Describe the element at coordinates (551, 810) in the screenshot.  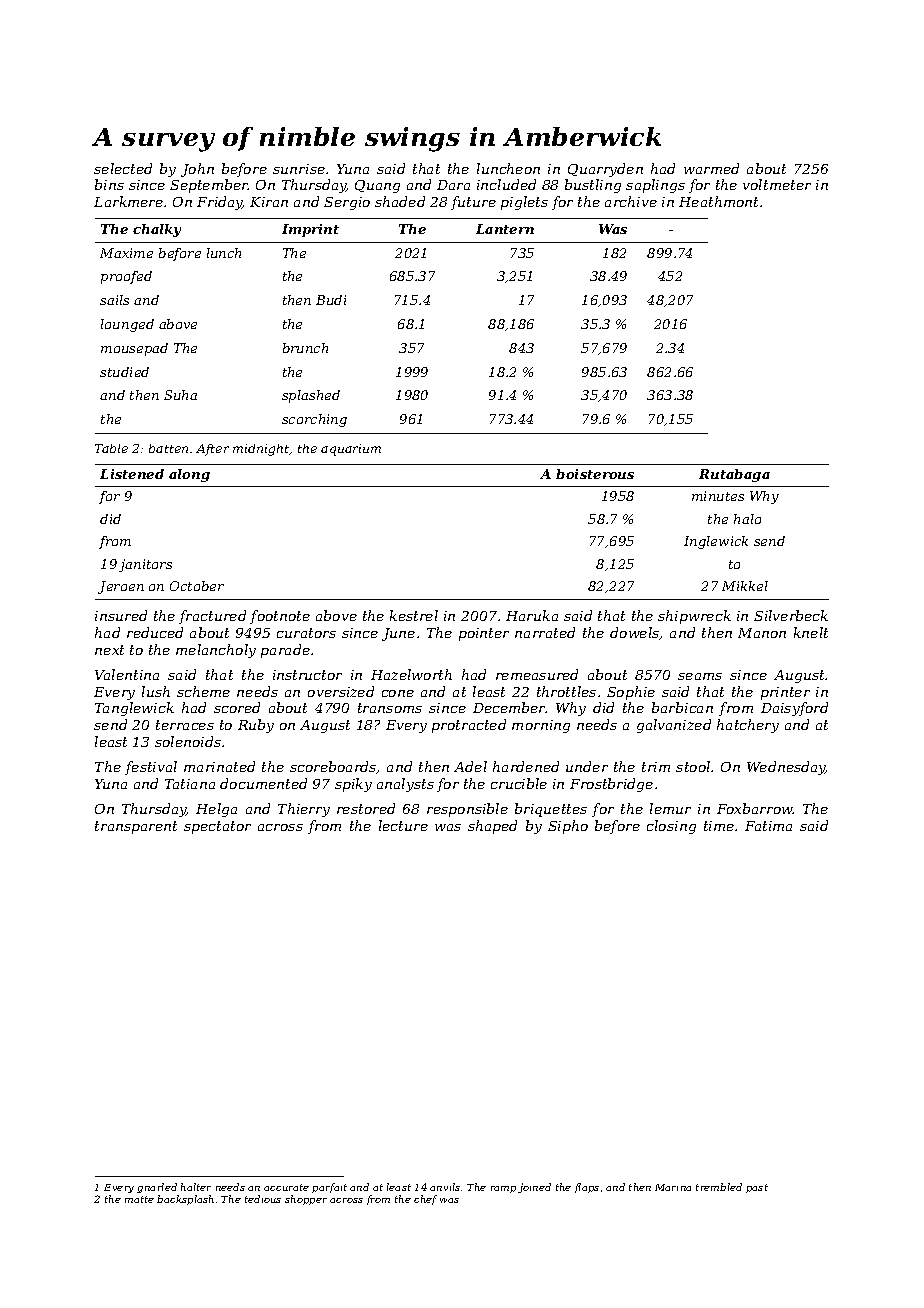
I see `briquettes` at that location.
